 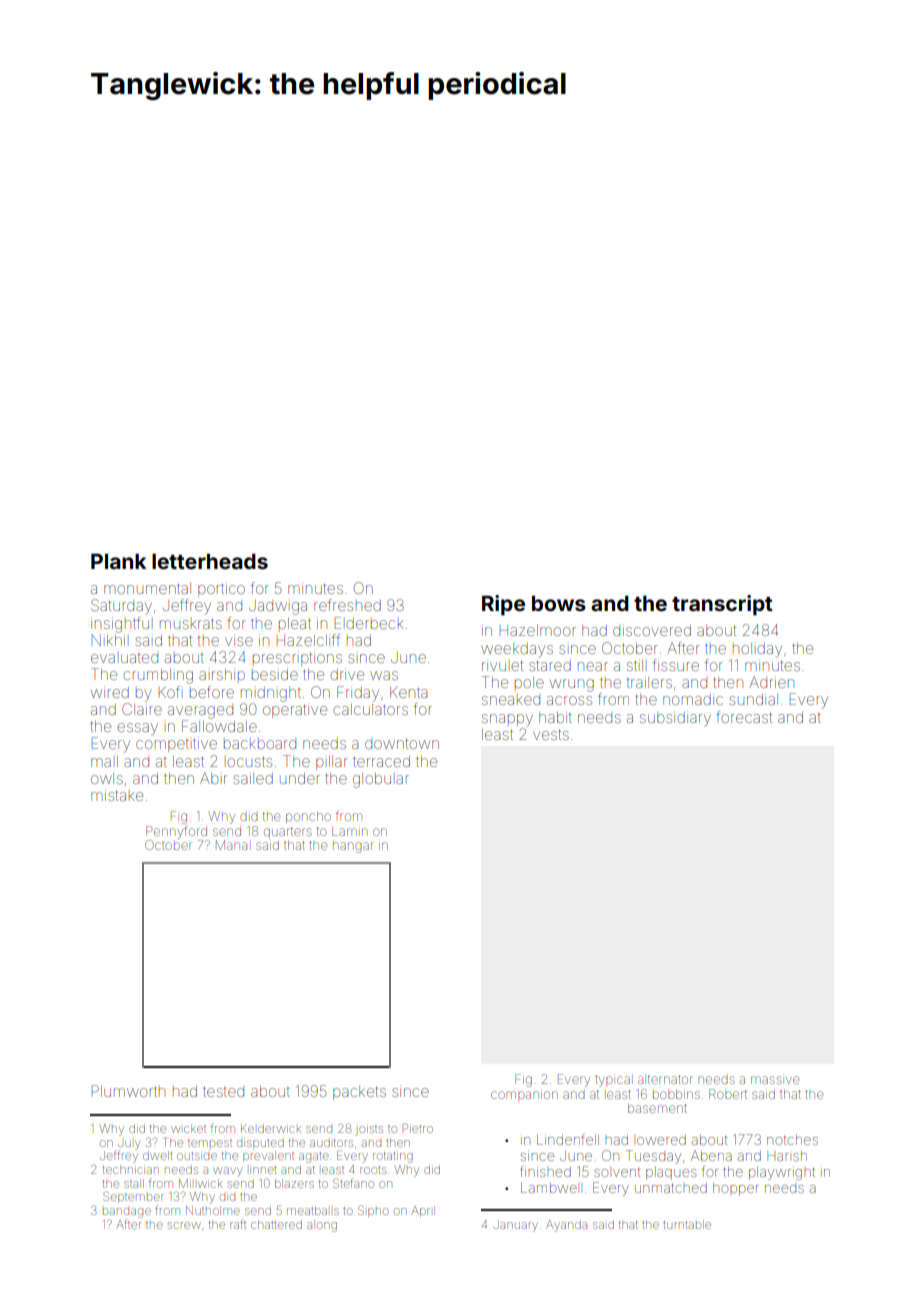 I want to click on massive, so click(x=775, y=1080).
